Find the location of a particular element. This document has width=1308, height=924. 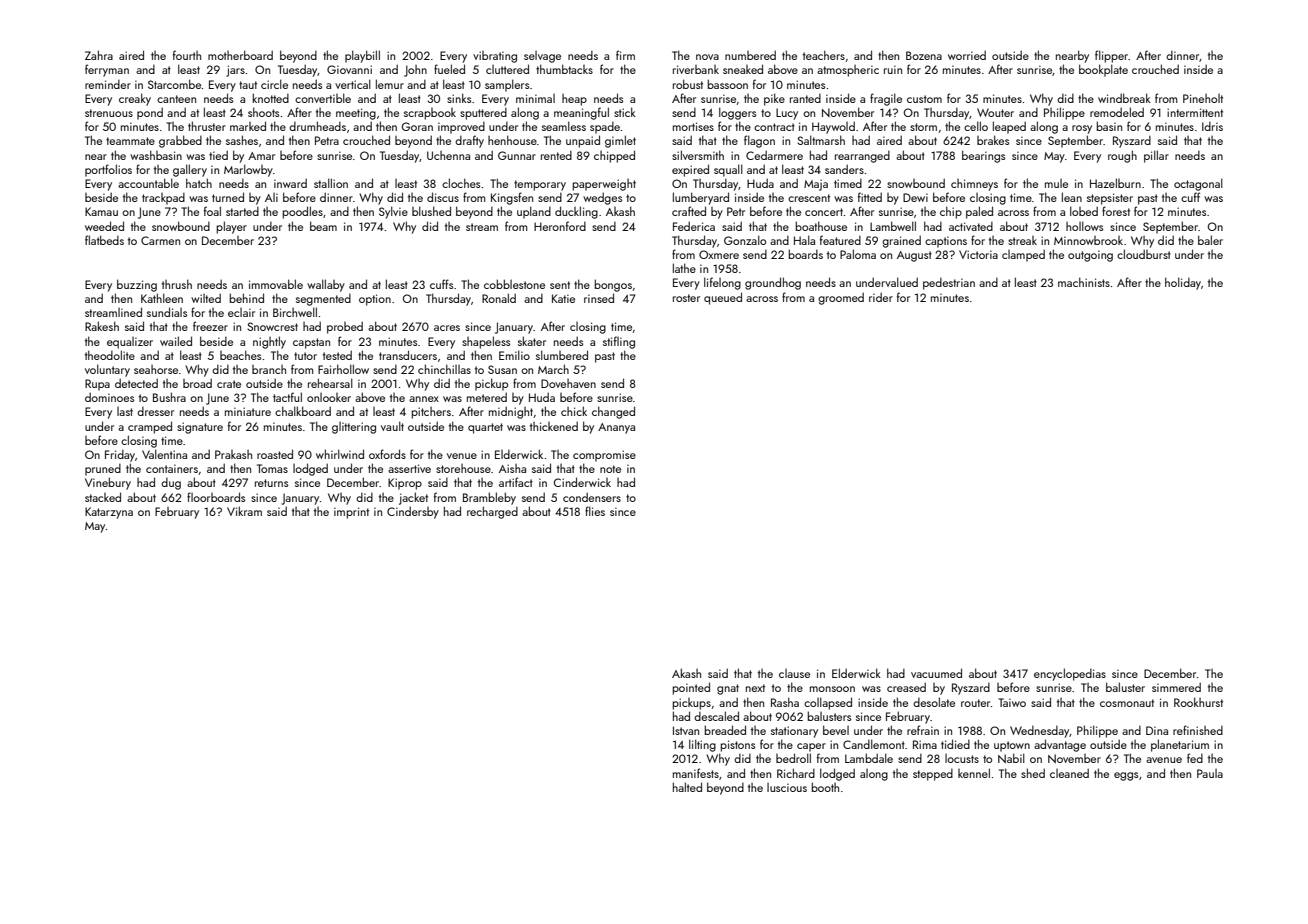

imprint is located at coordinates (351, 513).
